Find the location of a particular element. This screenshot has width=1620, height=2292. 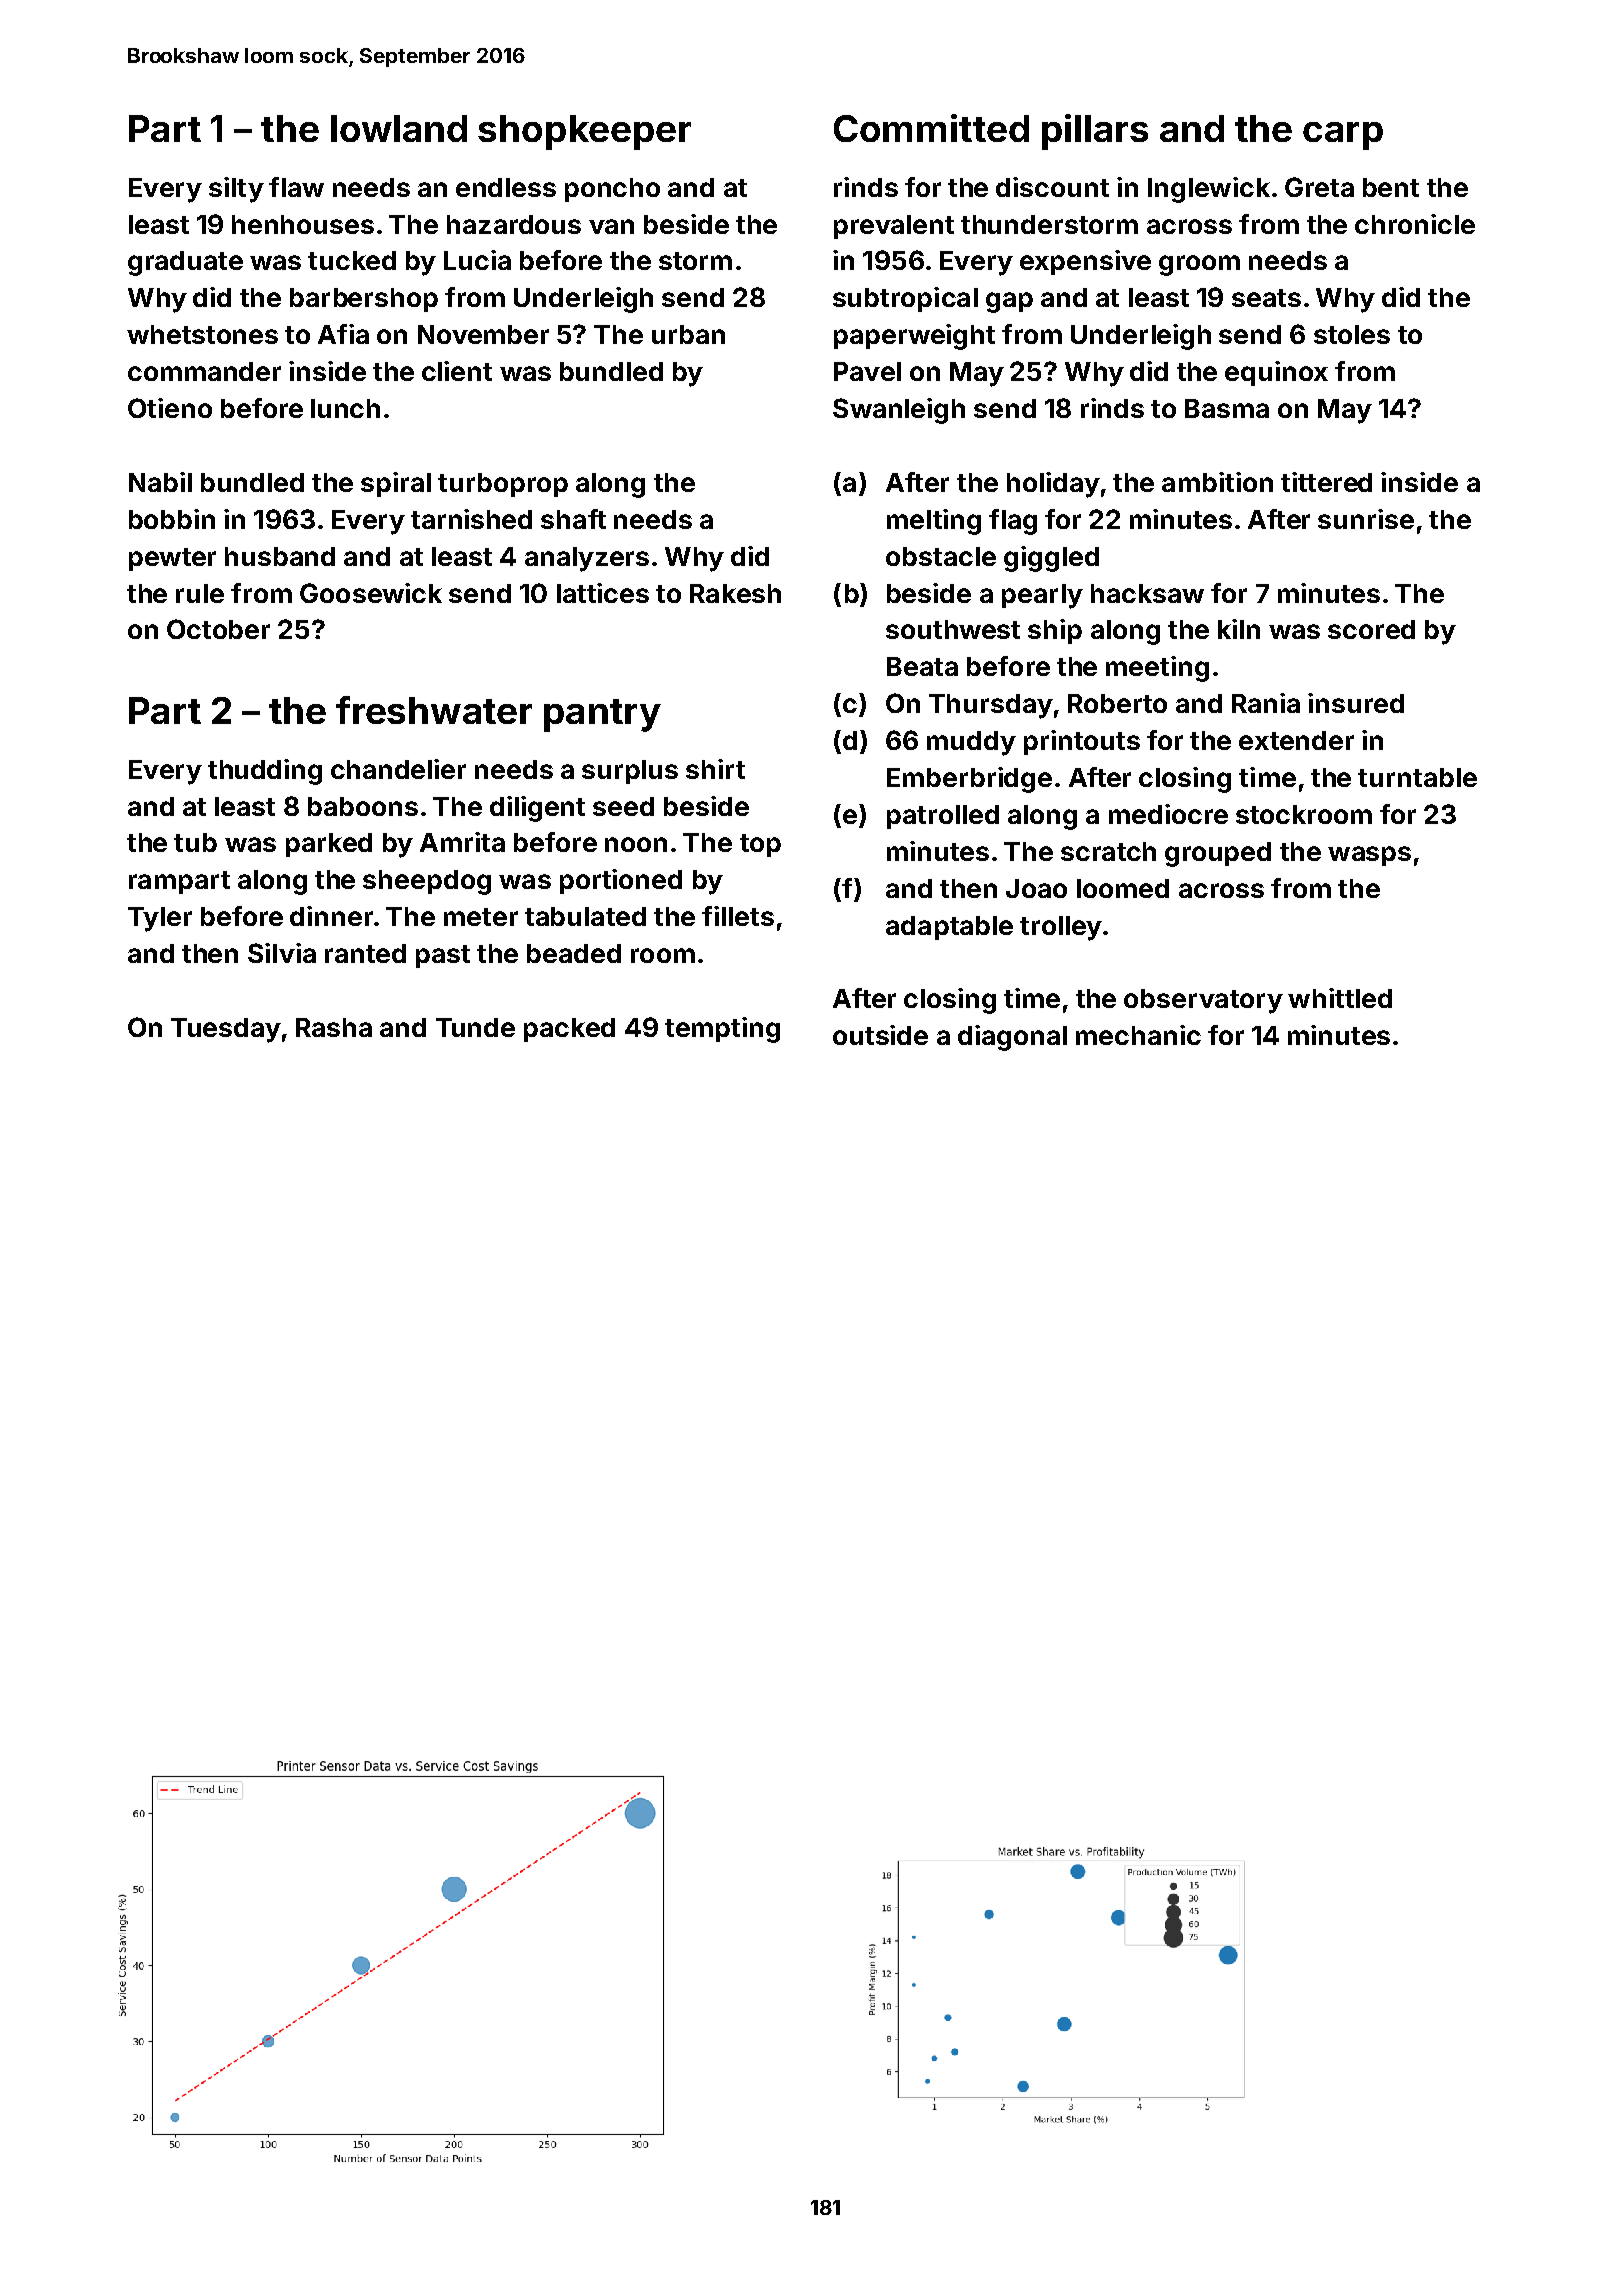

silty is located at coordinates (236, 190).
